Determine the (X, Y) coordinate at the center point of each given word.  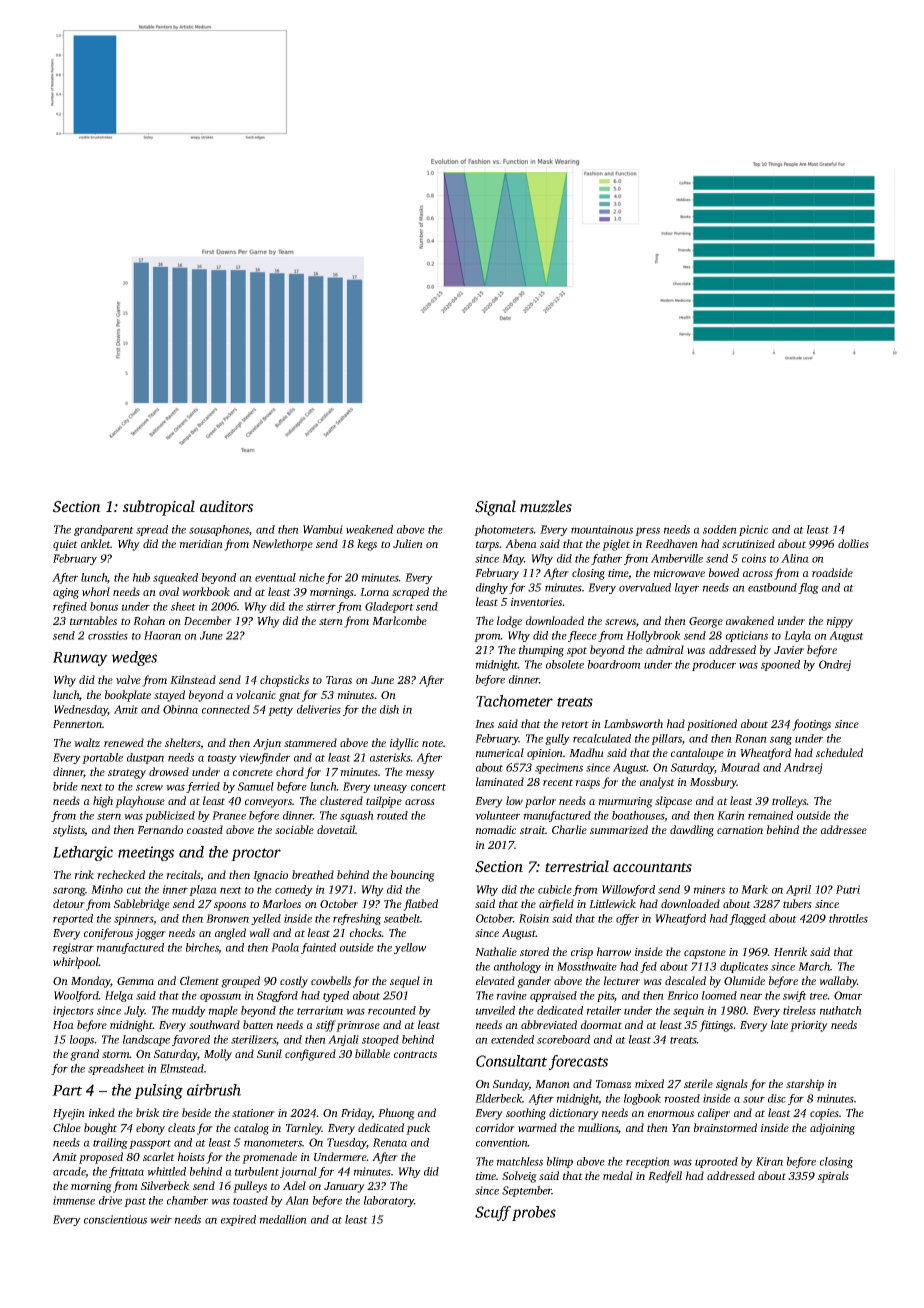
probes (534, 1213)
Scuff (493, 1213)
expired (238, 1220)
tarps (488, 546)
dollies (853, 543)
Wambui (323, 529)
